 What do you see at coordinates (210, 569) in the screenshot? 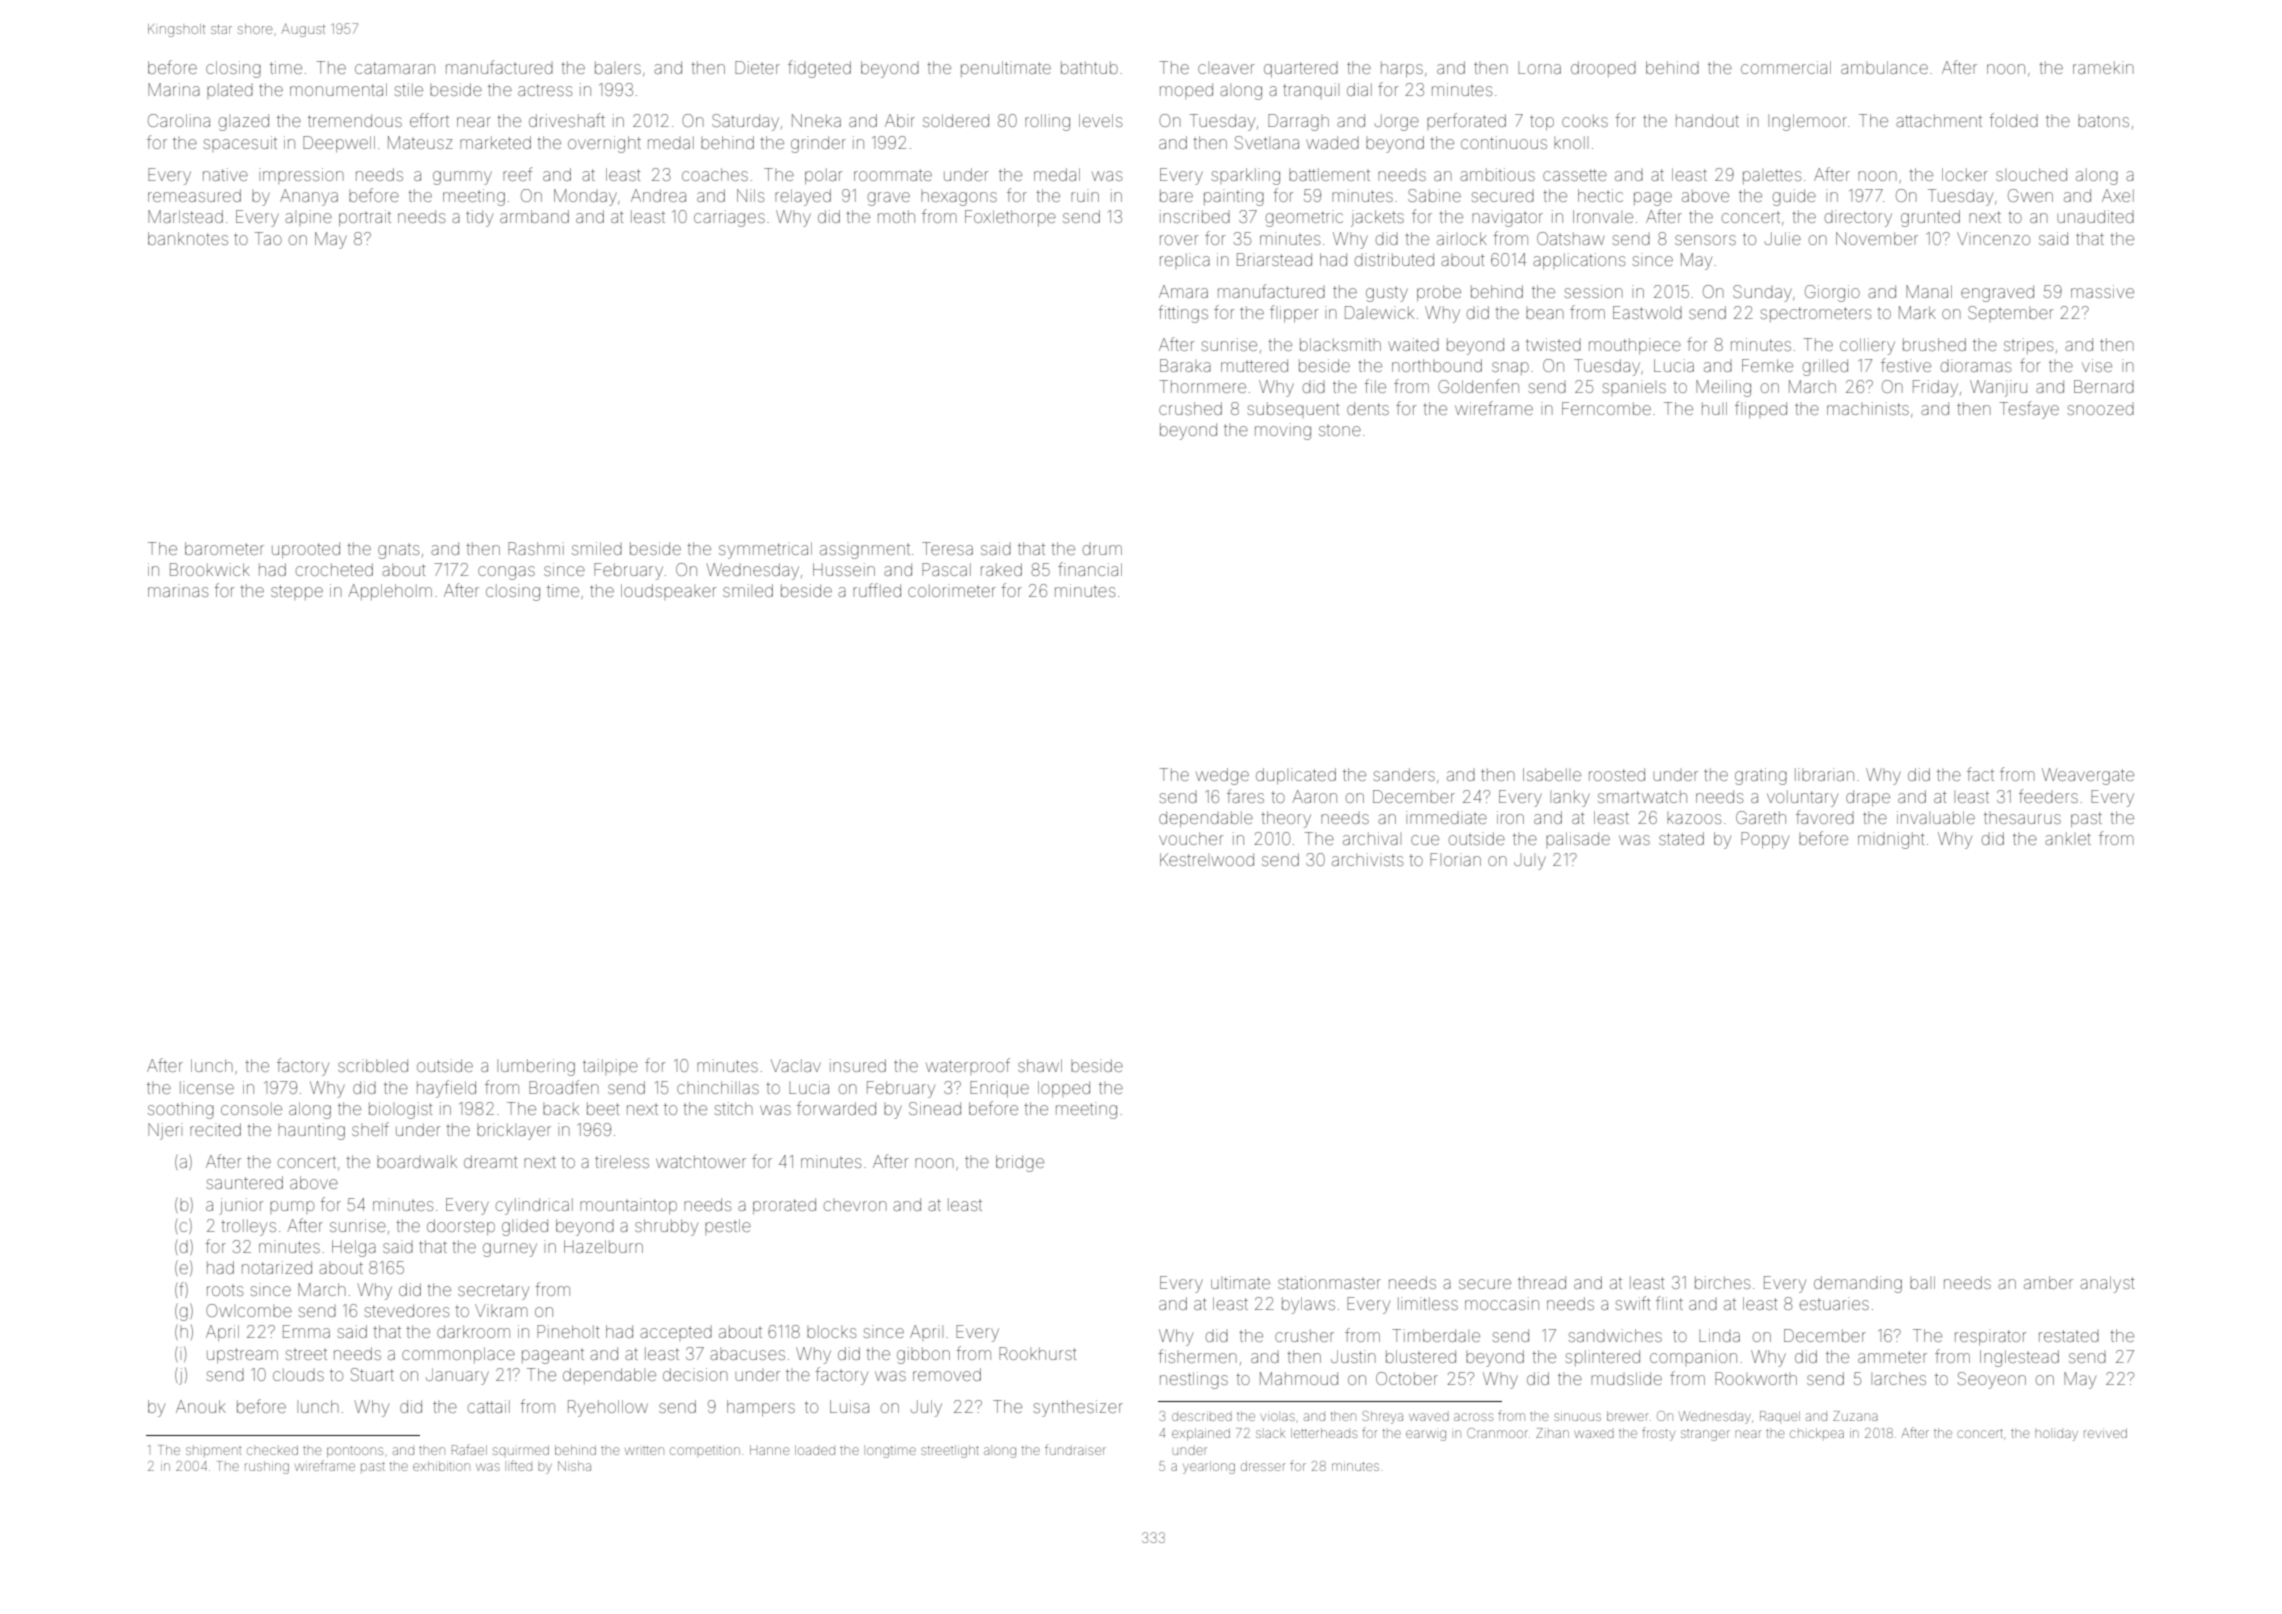
I see `Brookwick` at bounding box center [210, 569].
